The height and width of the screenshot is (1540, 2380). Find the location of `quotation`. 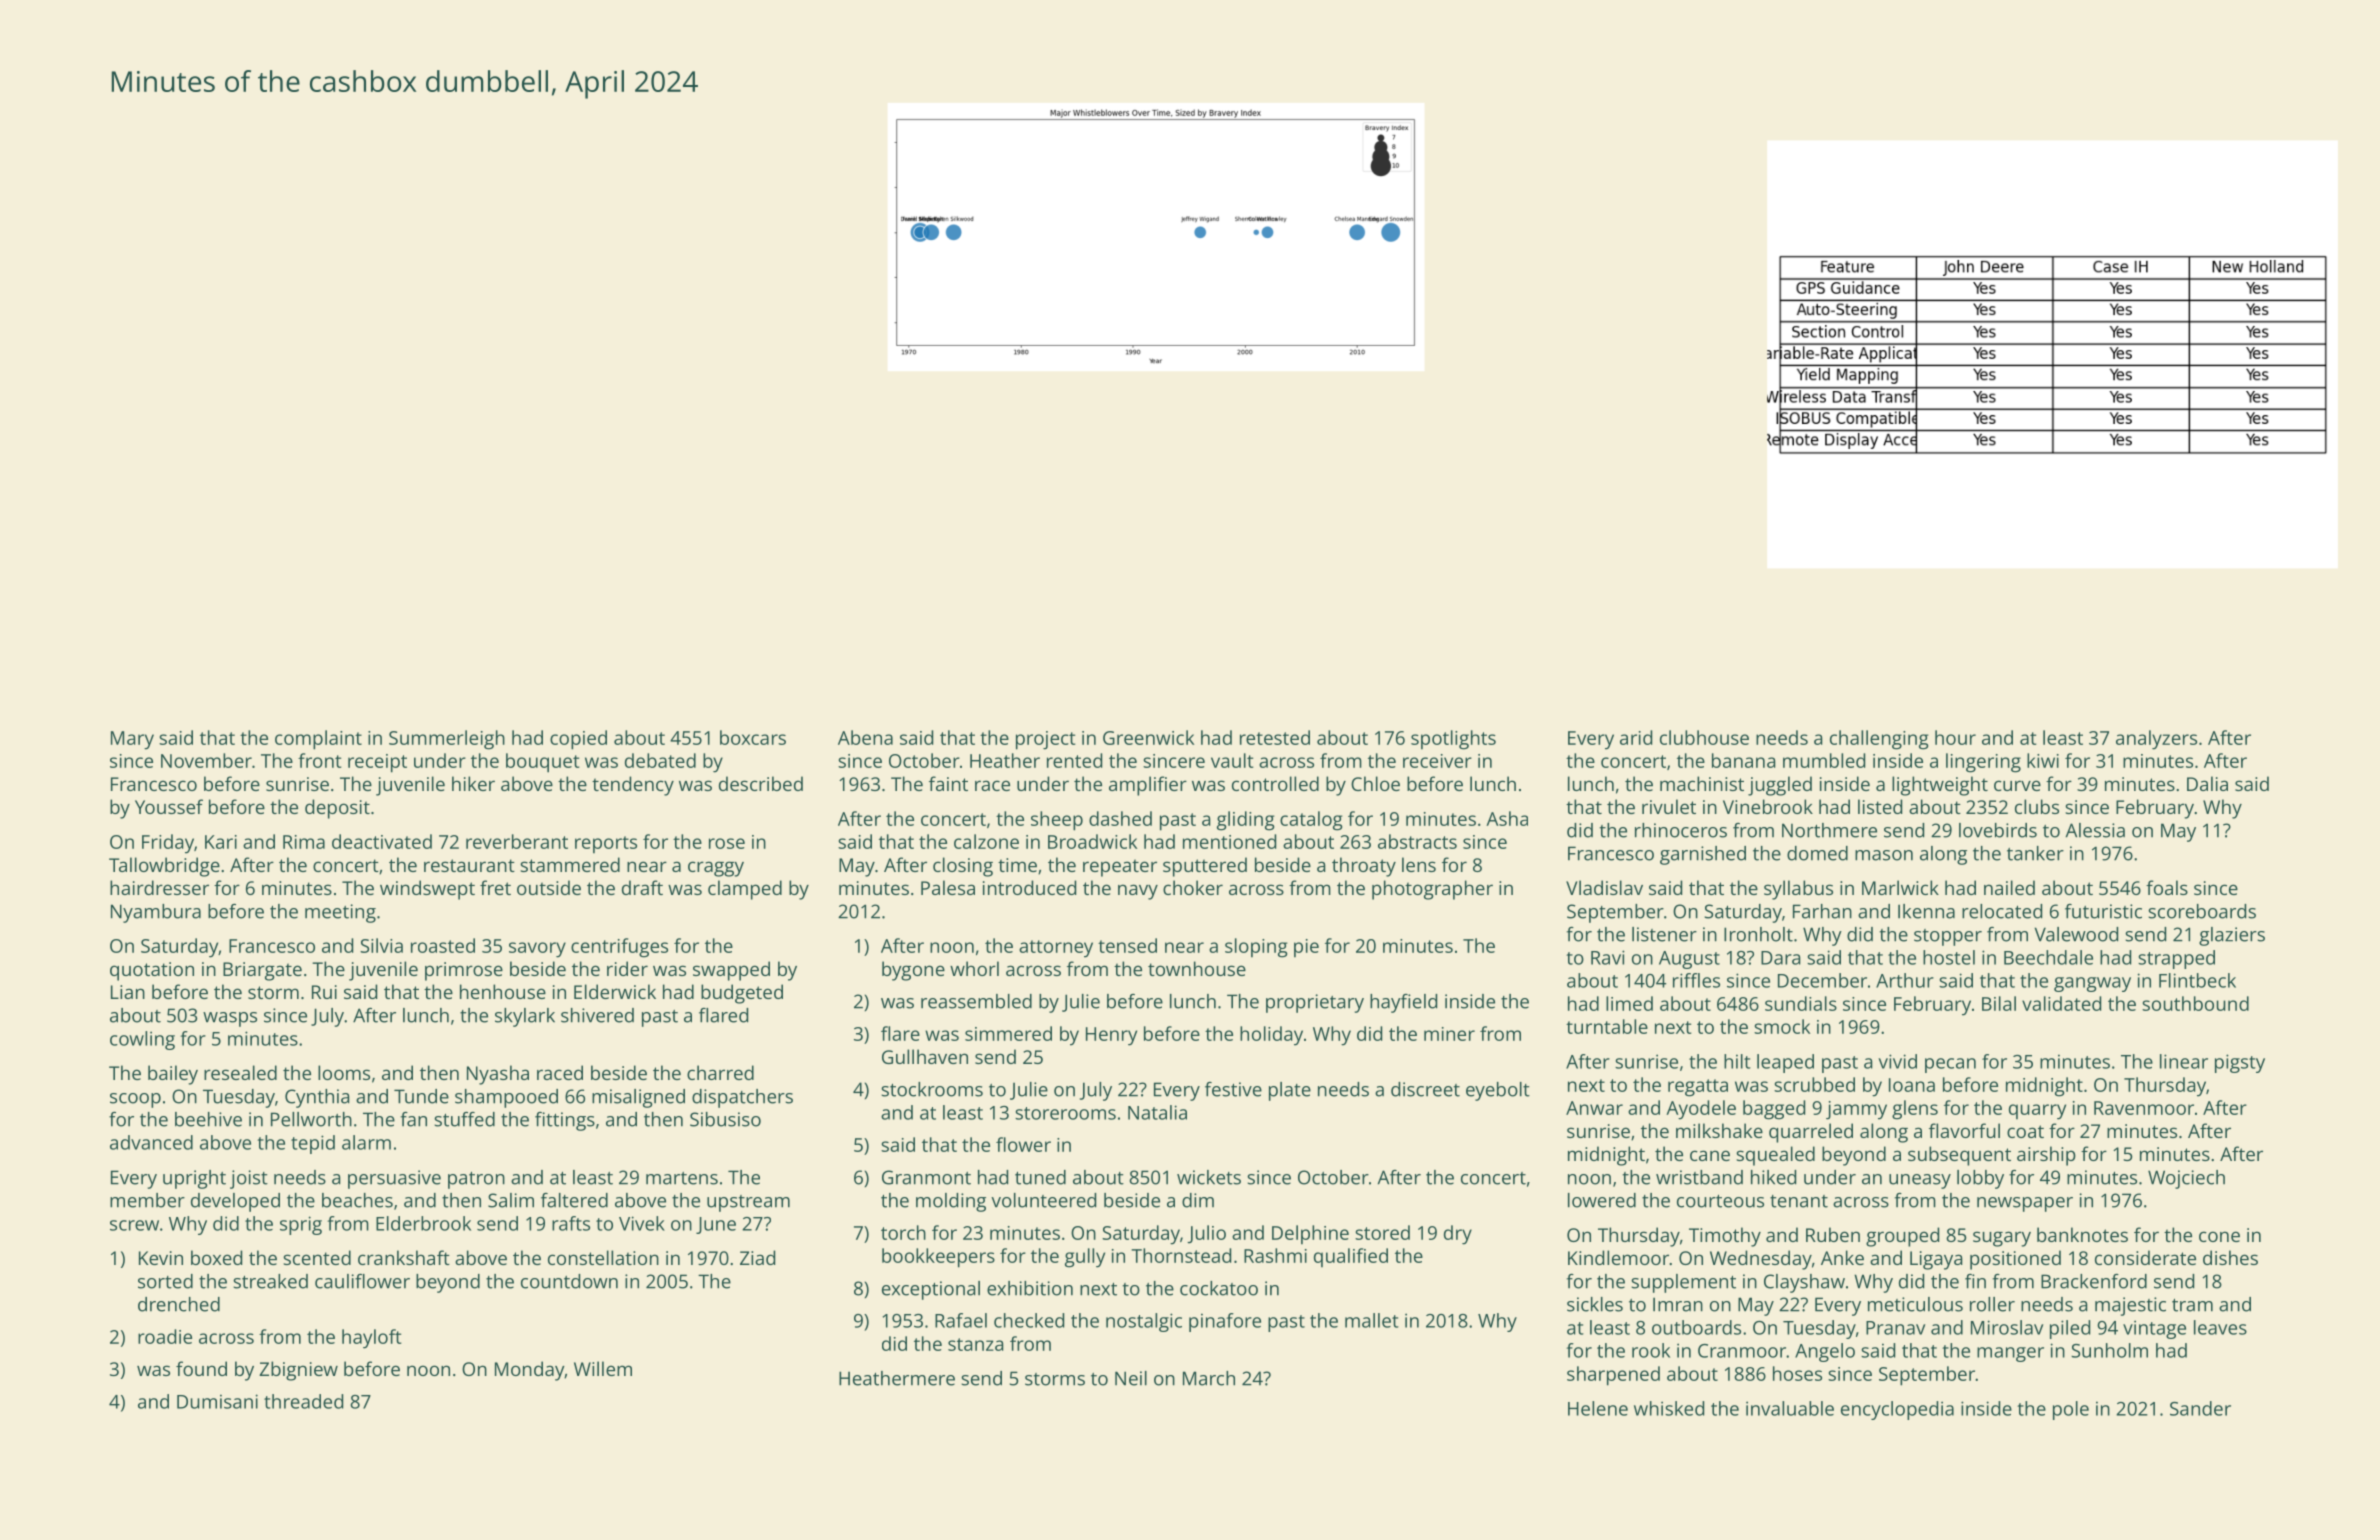

quotation is located at coordinates (152, 971).
